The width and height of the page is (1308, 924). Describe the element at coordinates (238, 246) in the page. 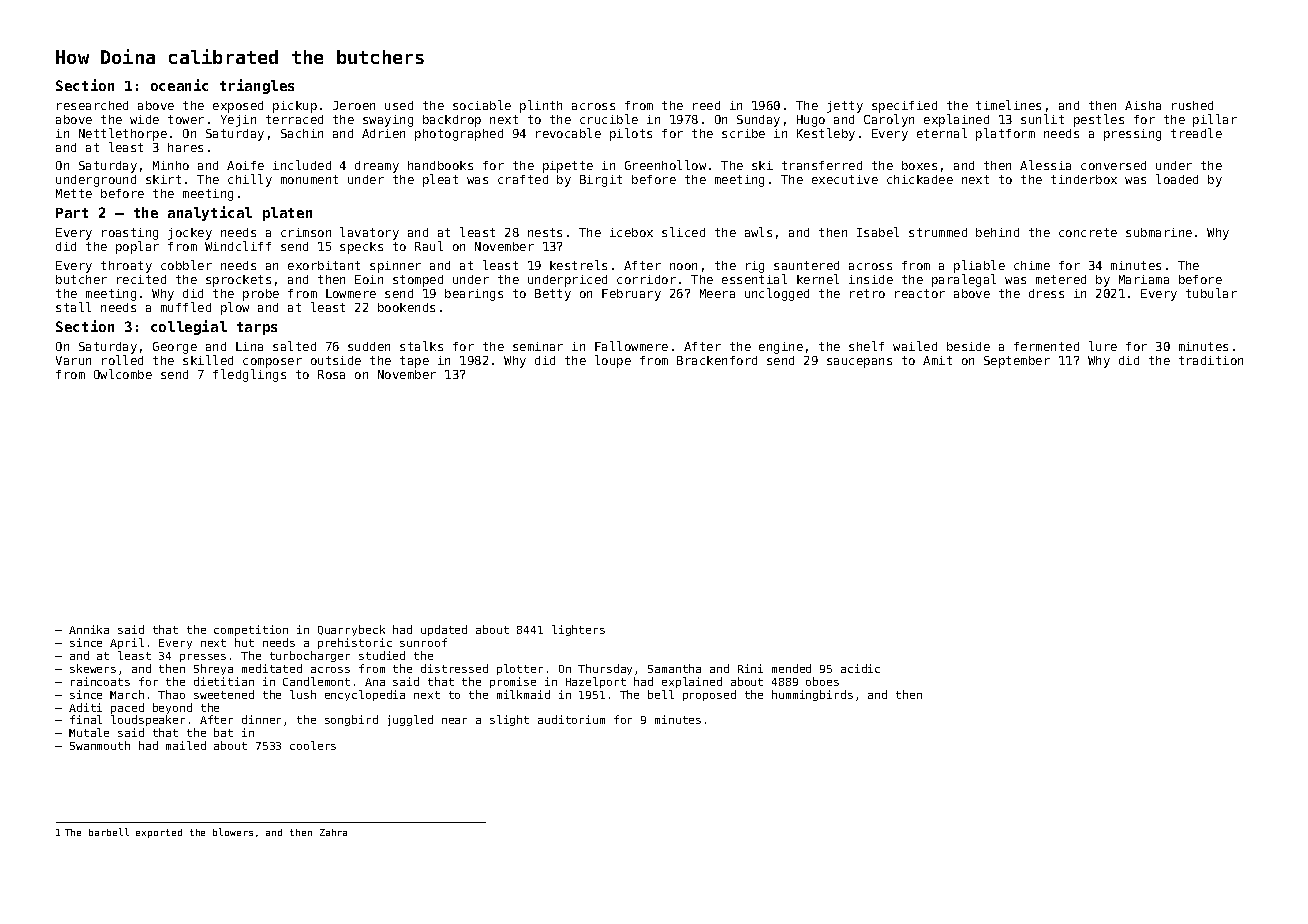

I see `Windcliff` at that location.
